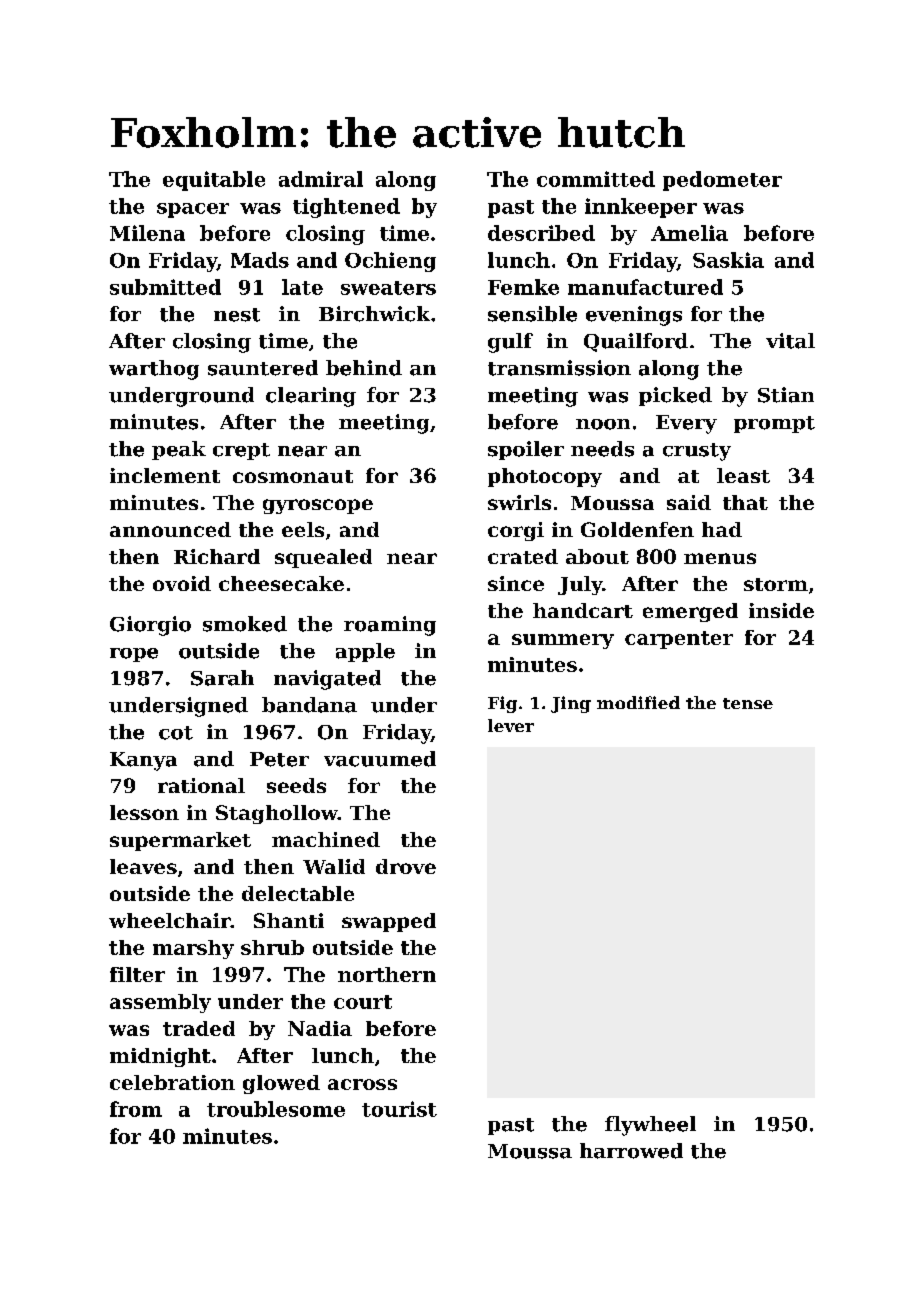 The width and height of the image is (924, 1311). Describe the element at coordinates (279, 759) in the image. I see `Peter` at that location.
